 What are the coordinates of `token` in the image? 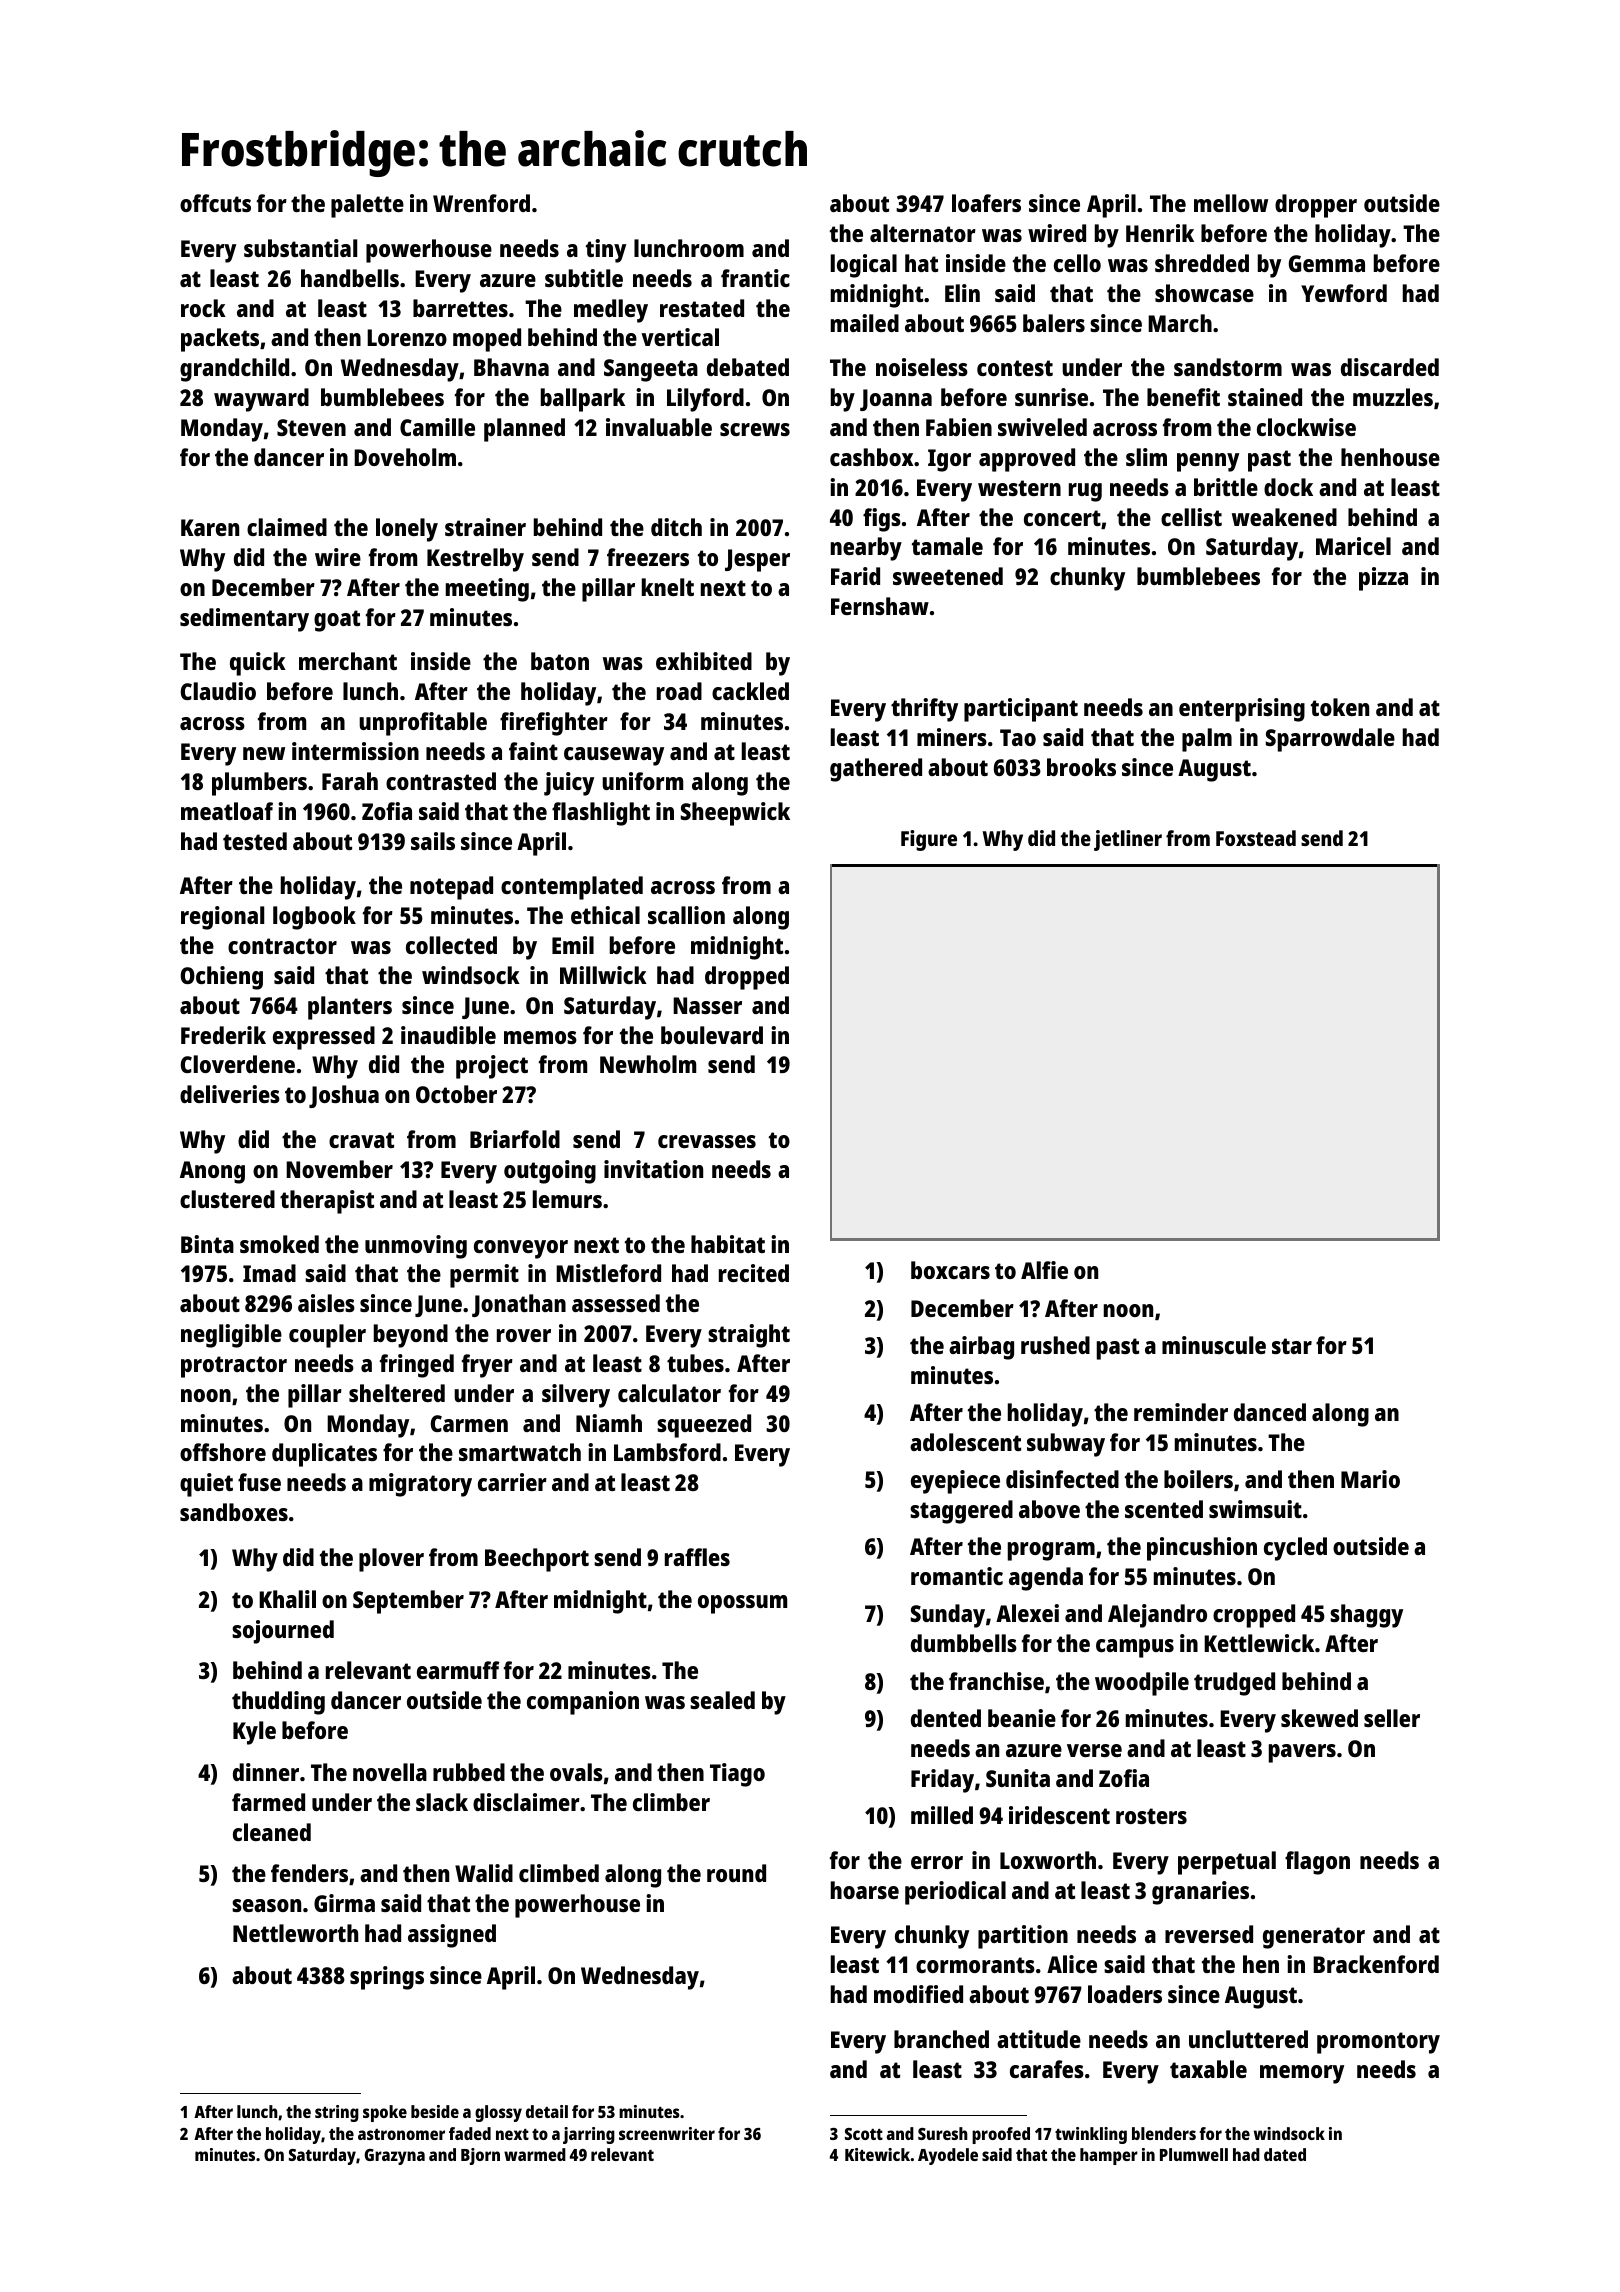 It's located at (1340, 707).
